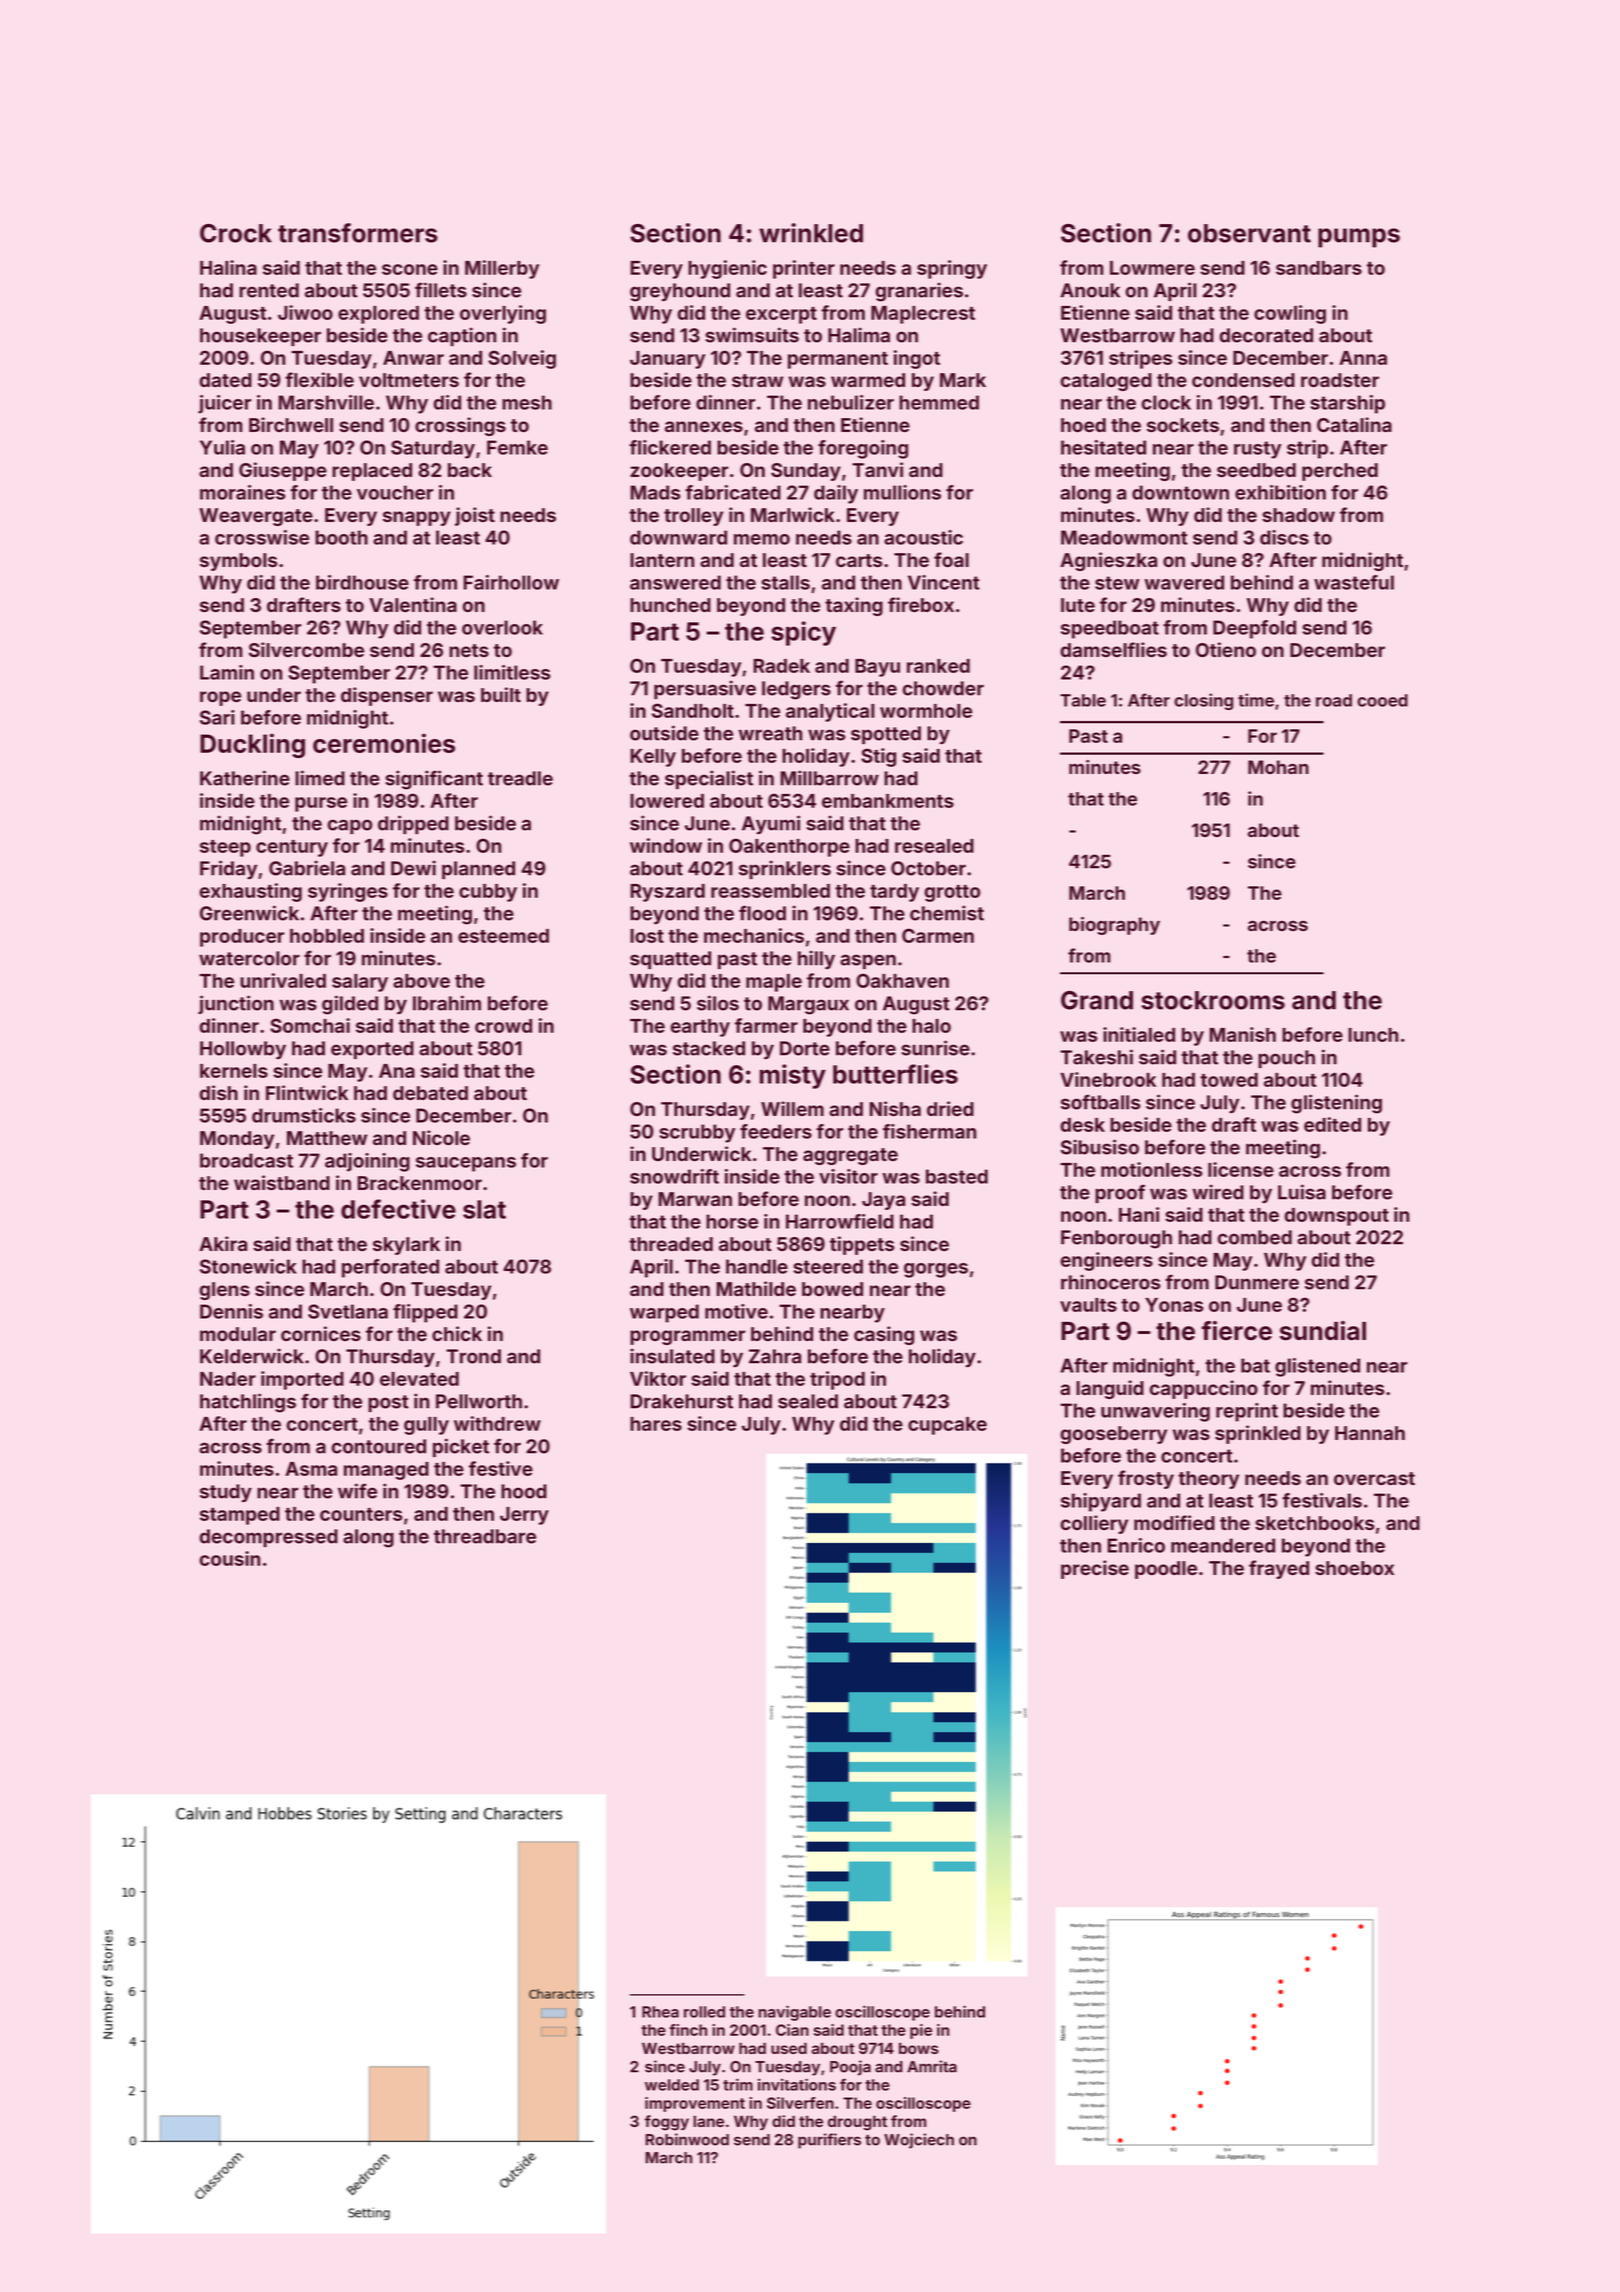  What do you see at coordinates (660, 2012) in the screenshot?
I see `Rhea` at bounding box center [660, 2012].
